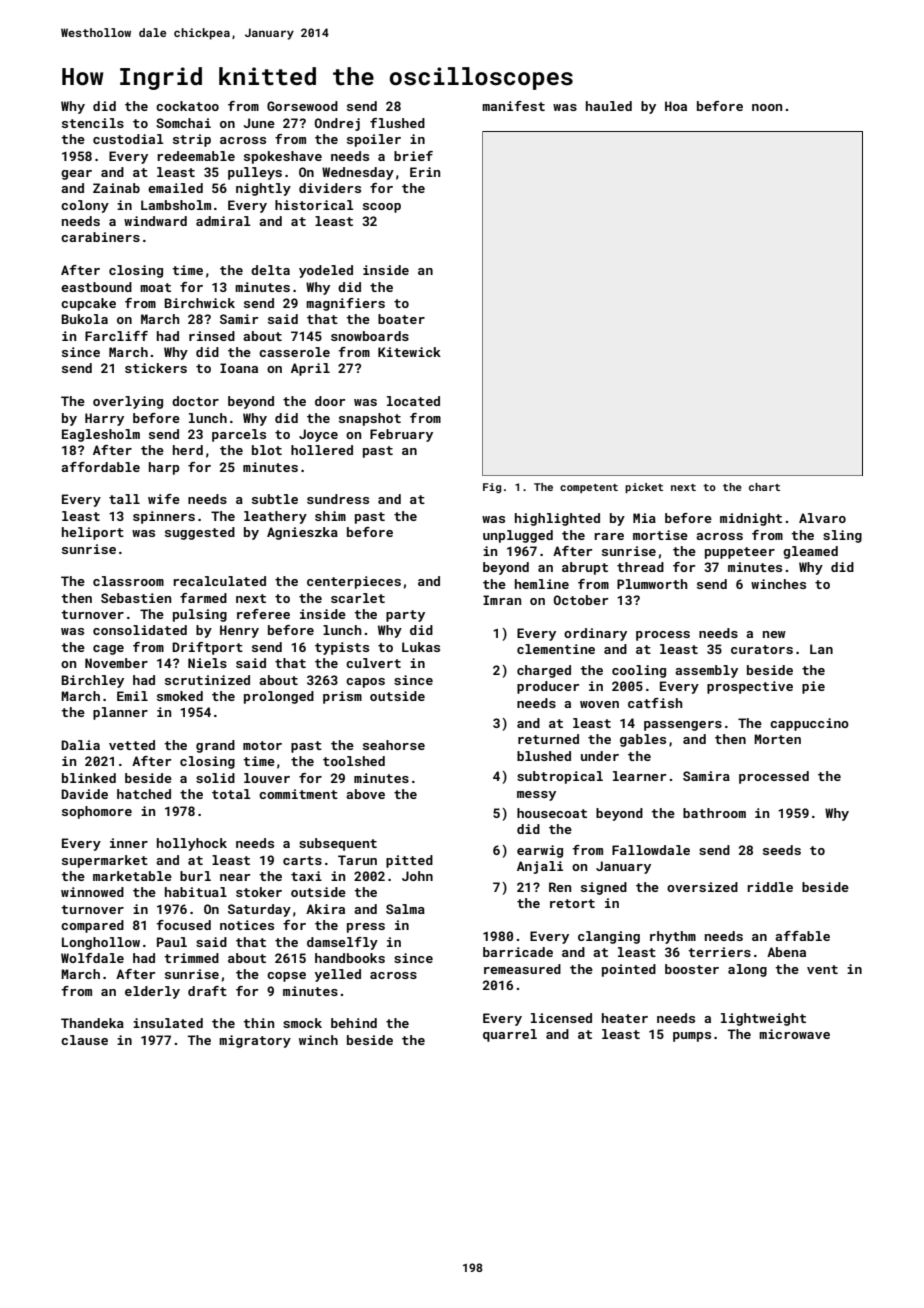 Image resolution: width=924 pixels, height=1308 pixels. What do you see at coordinates (302, 533) in the screenshot?
I see `Agnieszka` at bounding box center [302, 533].
